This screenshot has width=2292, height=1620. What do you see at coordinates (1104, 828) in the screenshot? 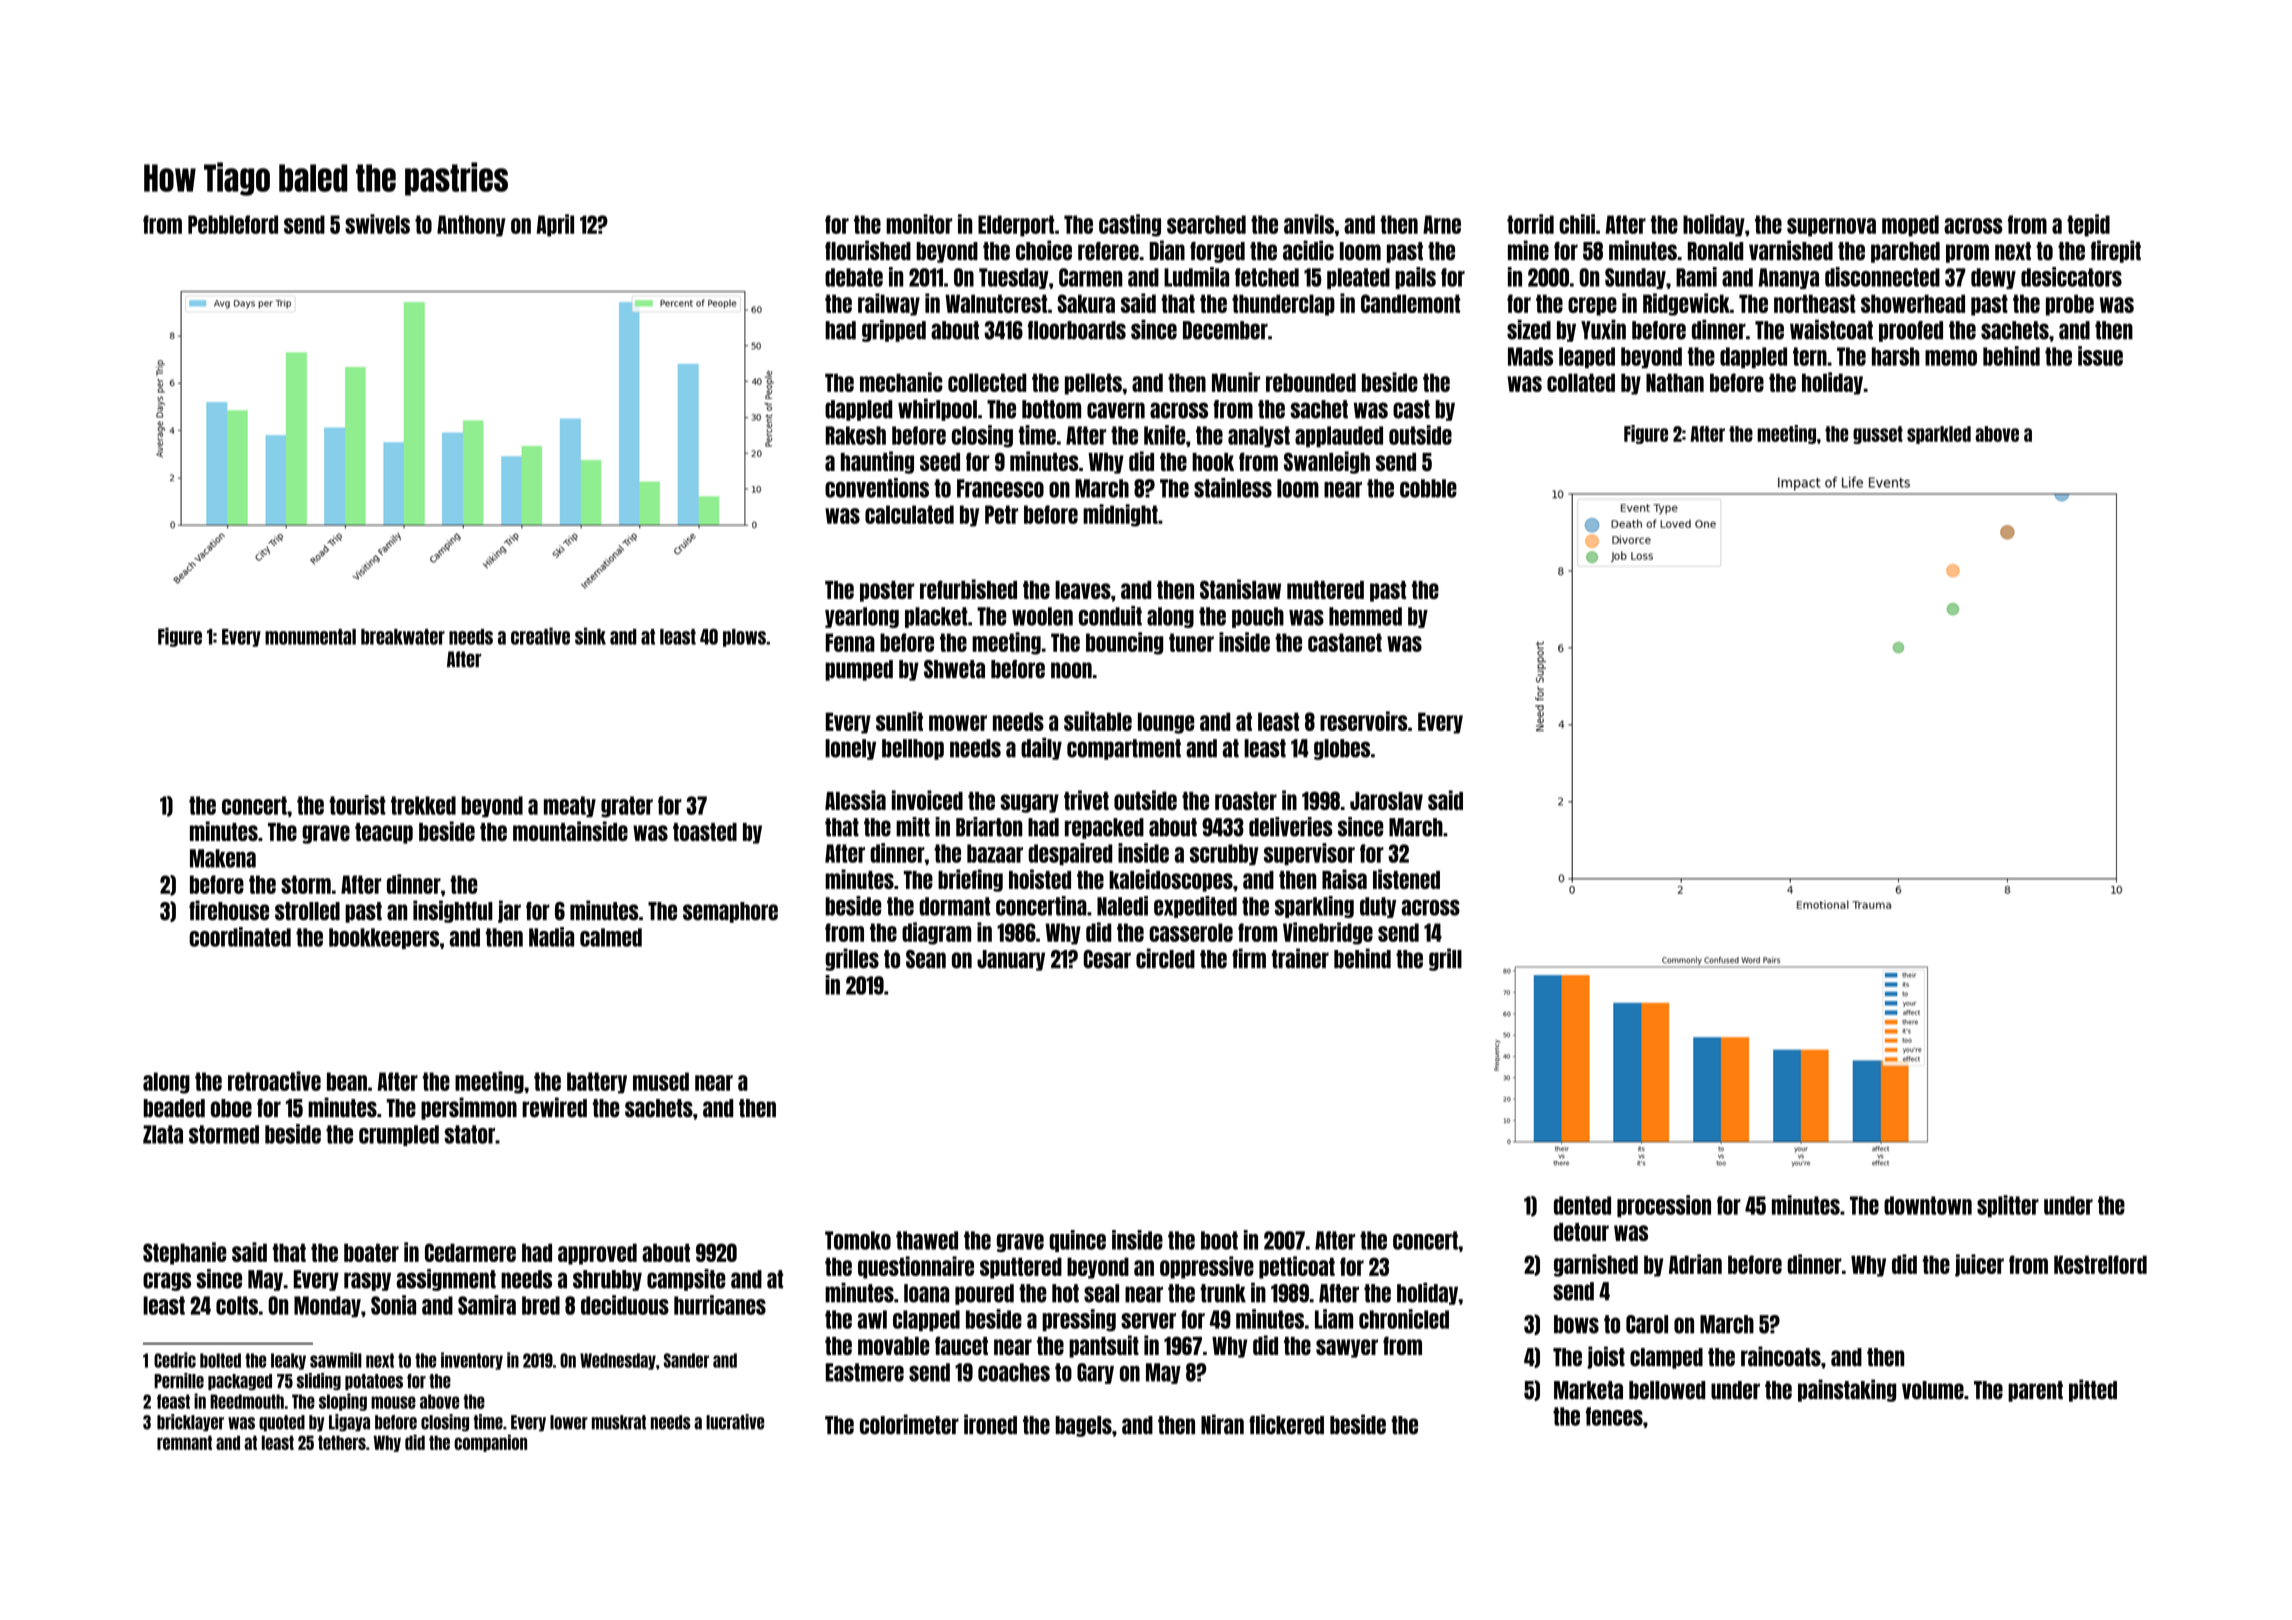
I see `repacked` at bounding box center [1104, 828].
